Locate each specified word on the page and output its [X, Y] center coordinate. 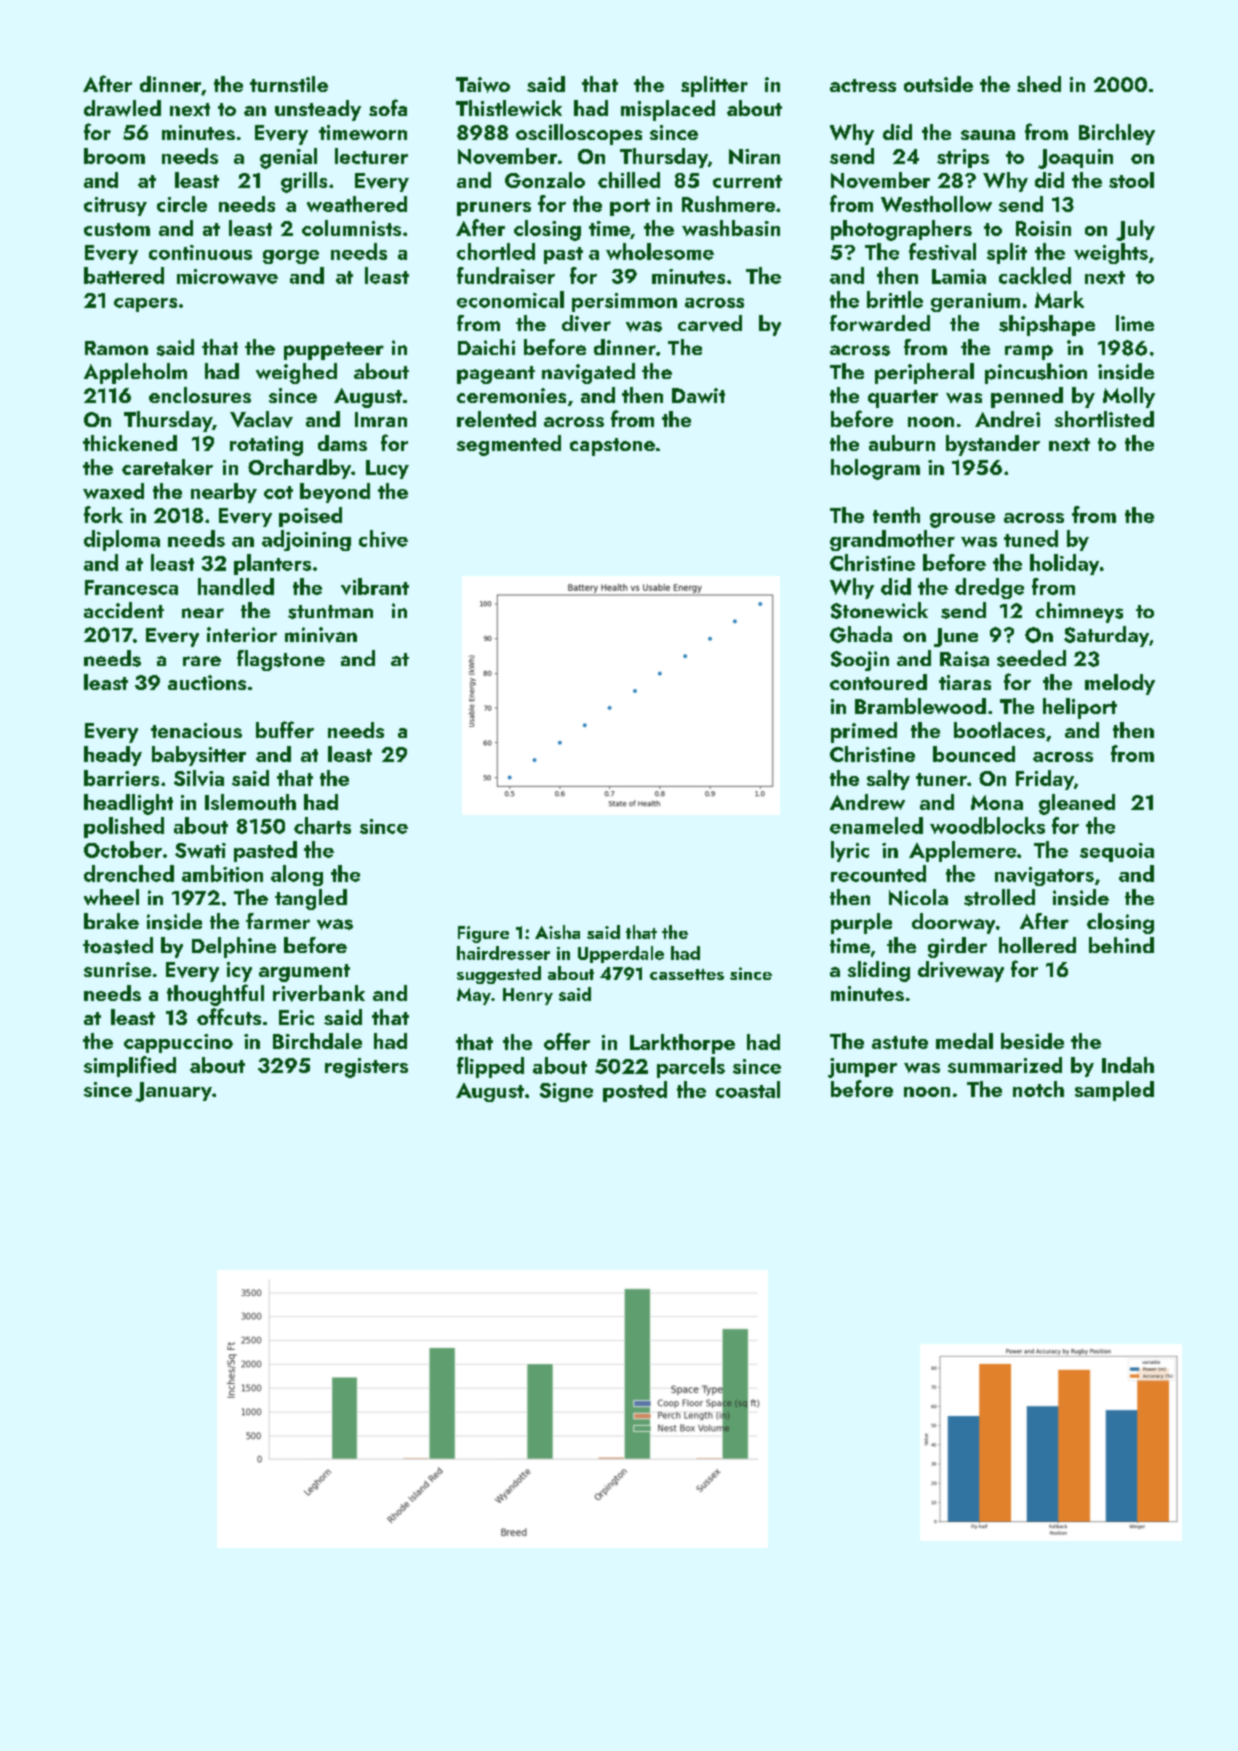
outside [938, 84]
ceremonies [511, 395]
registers [366, 1068]
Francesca [131, 587]
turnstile [289, 84]
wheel [111, 897]
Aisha [557, 932]
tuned [1031, 538]
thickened [130, 443]
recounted [878, 873]
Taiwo [483, 85]
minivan [321, 635]
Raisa [964, 659]
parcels [691, 1067]
